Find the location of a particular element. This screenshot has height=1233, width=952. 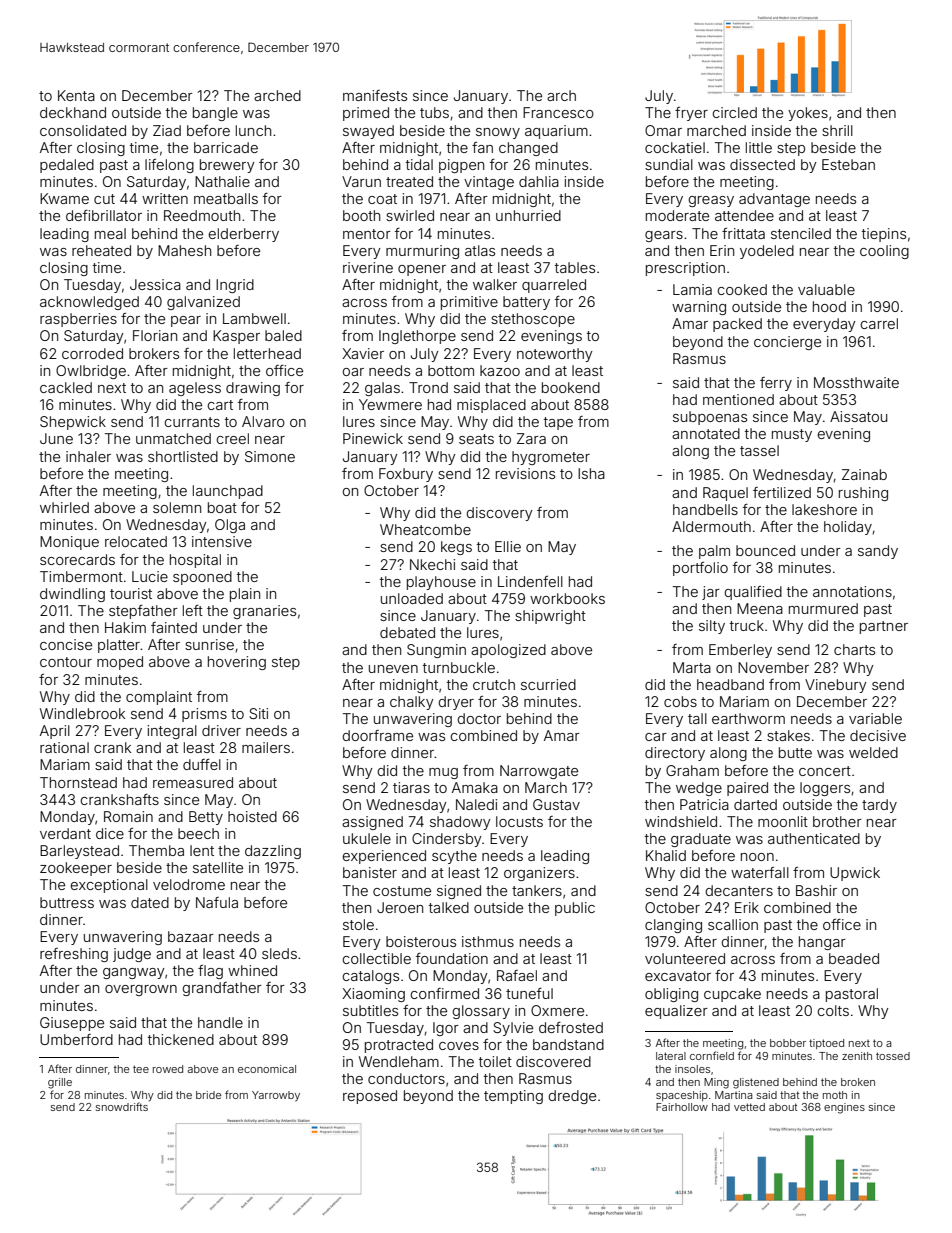

Simone is located at coordinates (270, 456).
